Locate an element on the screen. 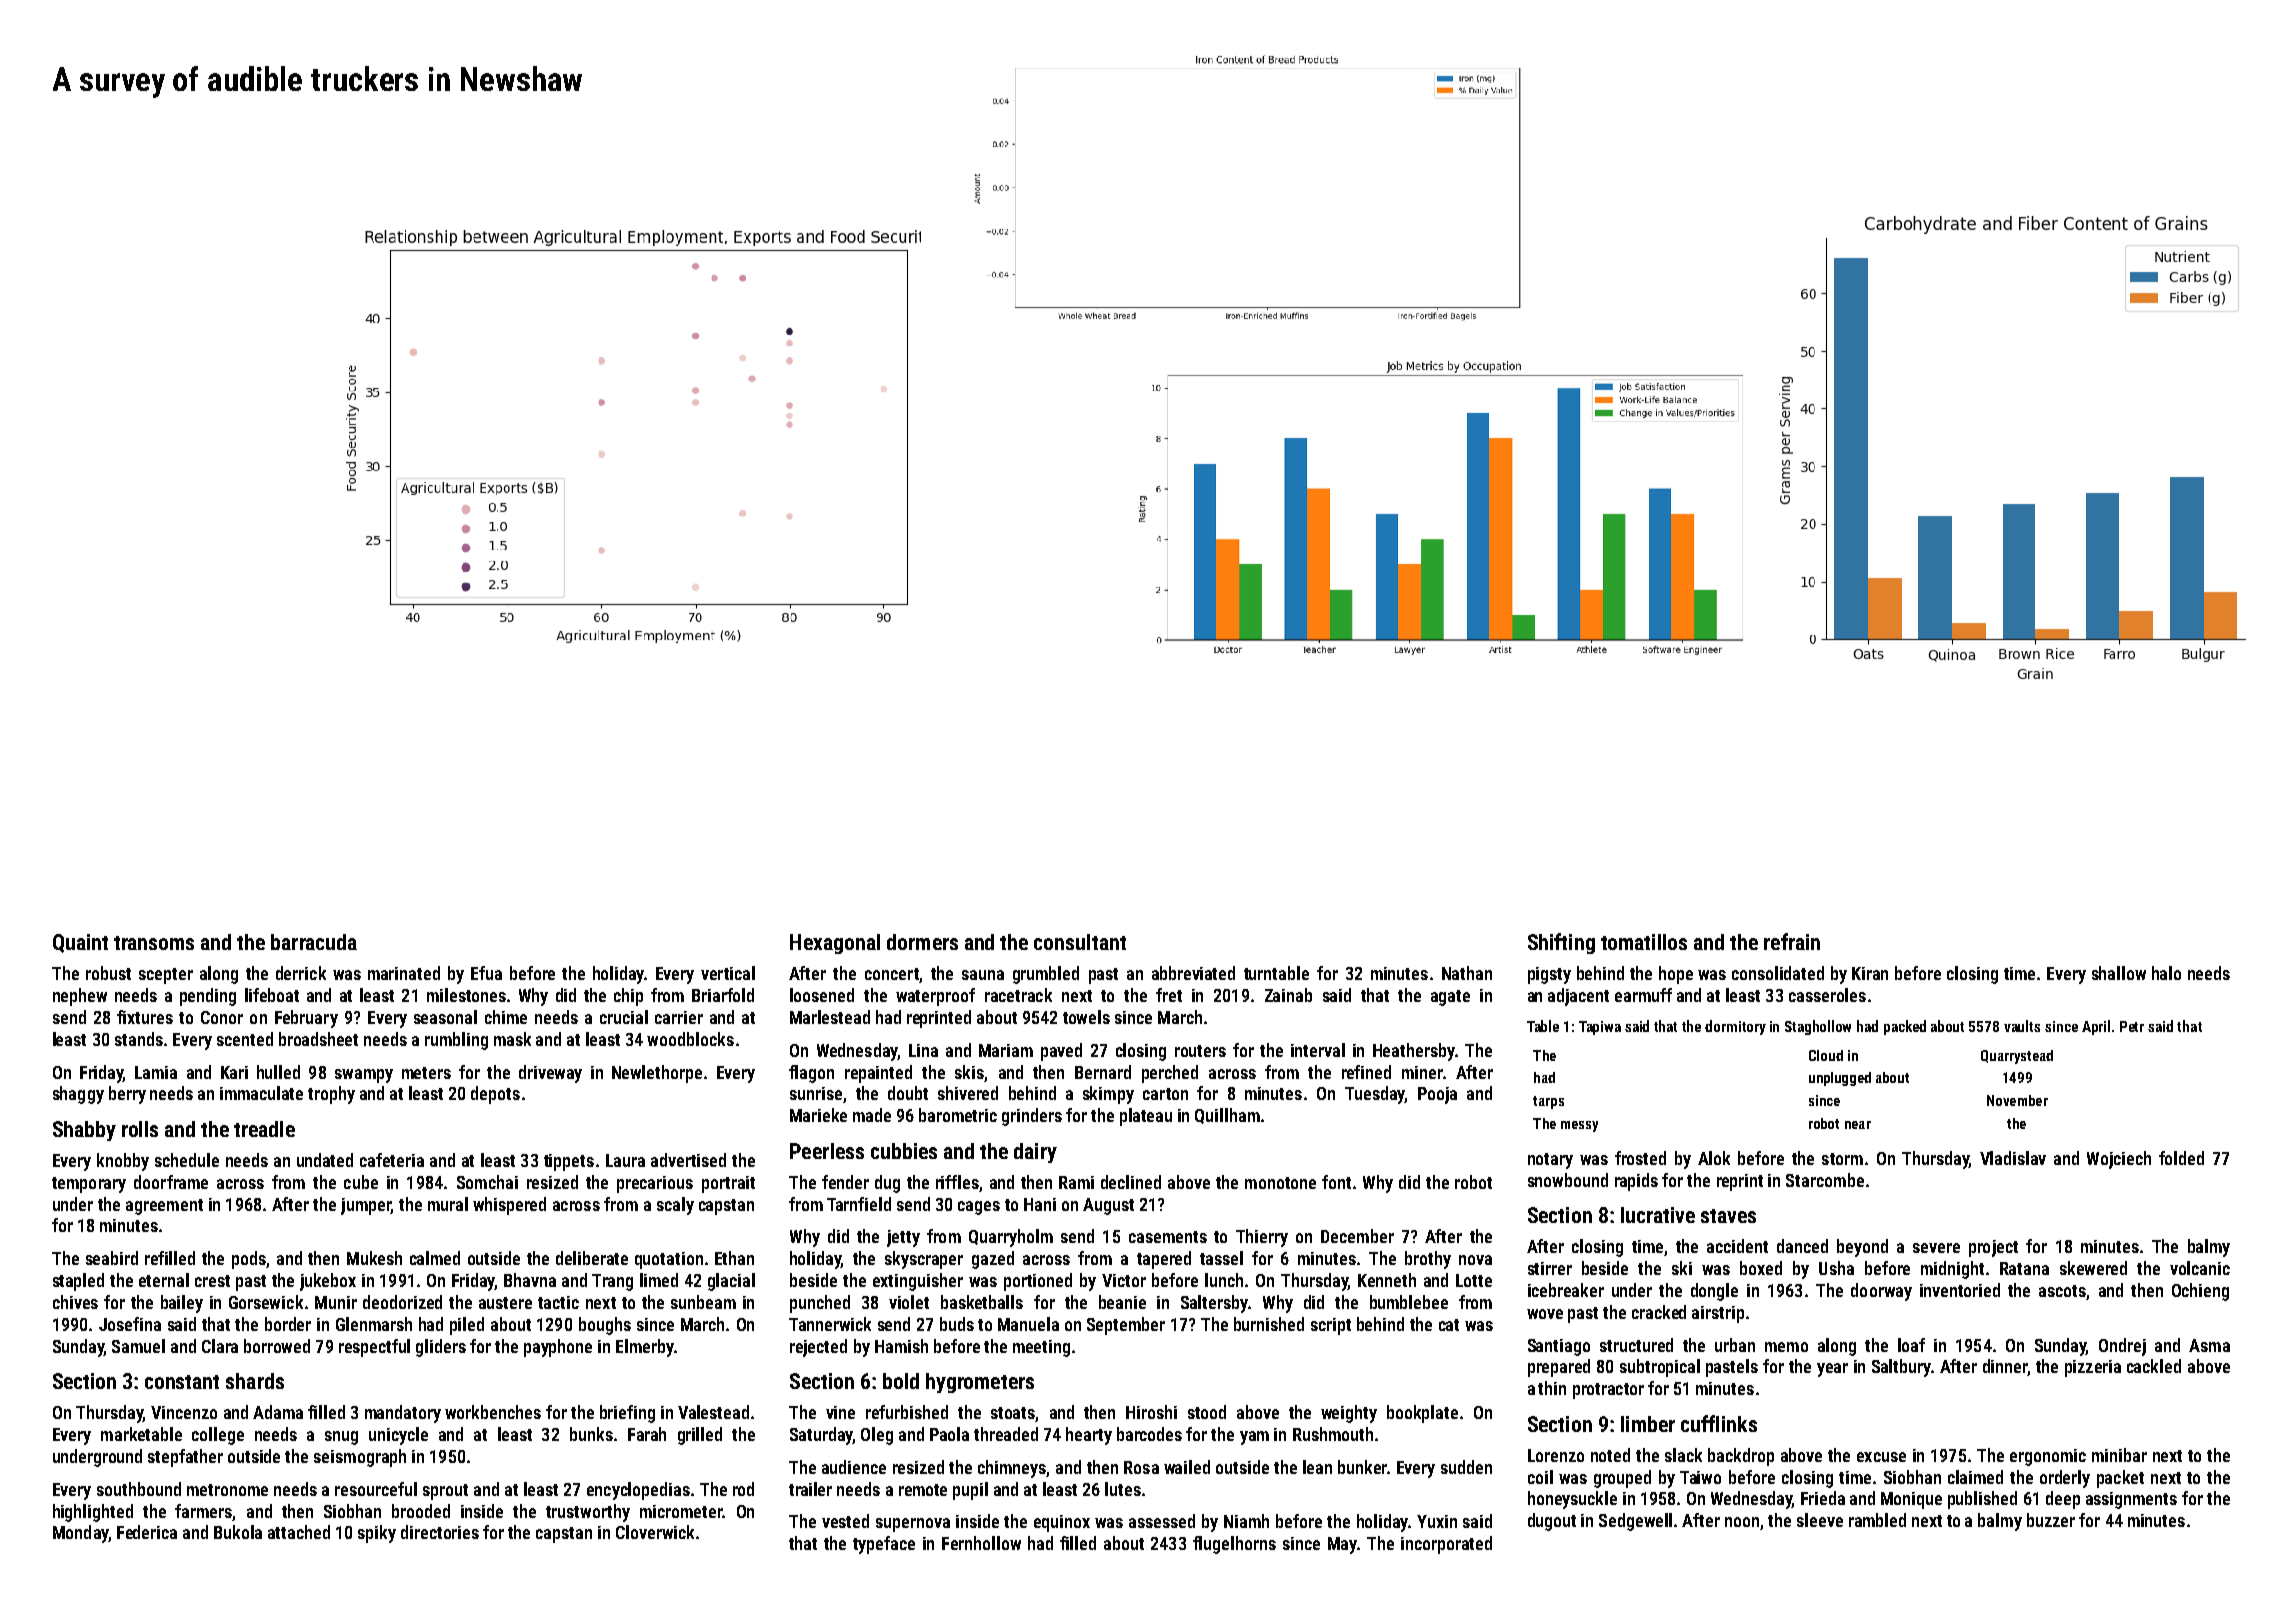  temporary is located at coordinates (89, 1185).
